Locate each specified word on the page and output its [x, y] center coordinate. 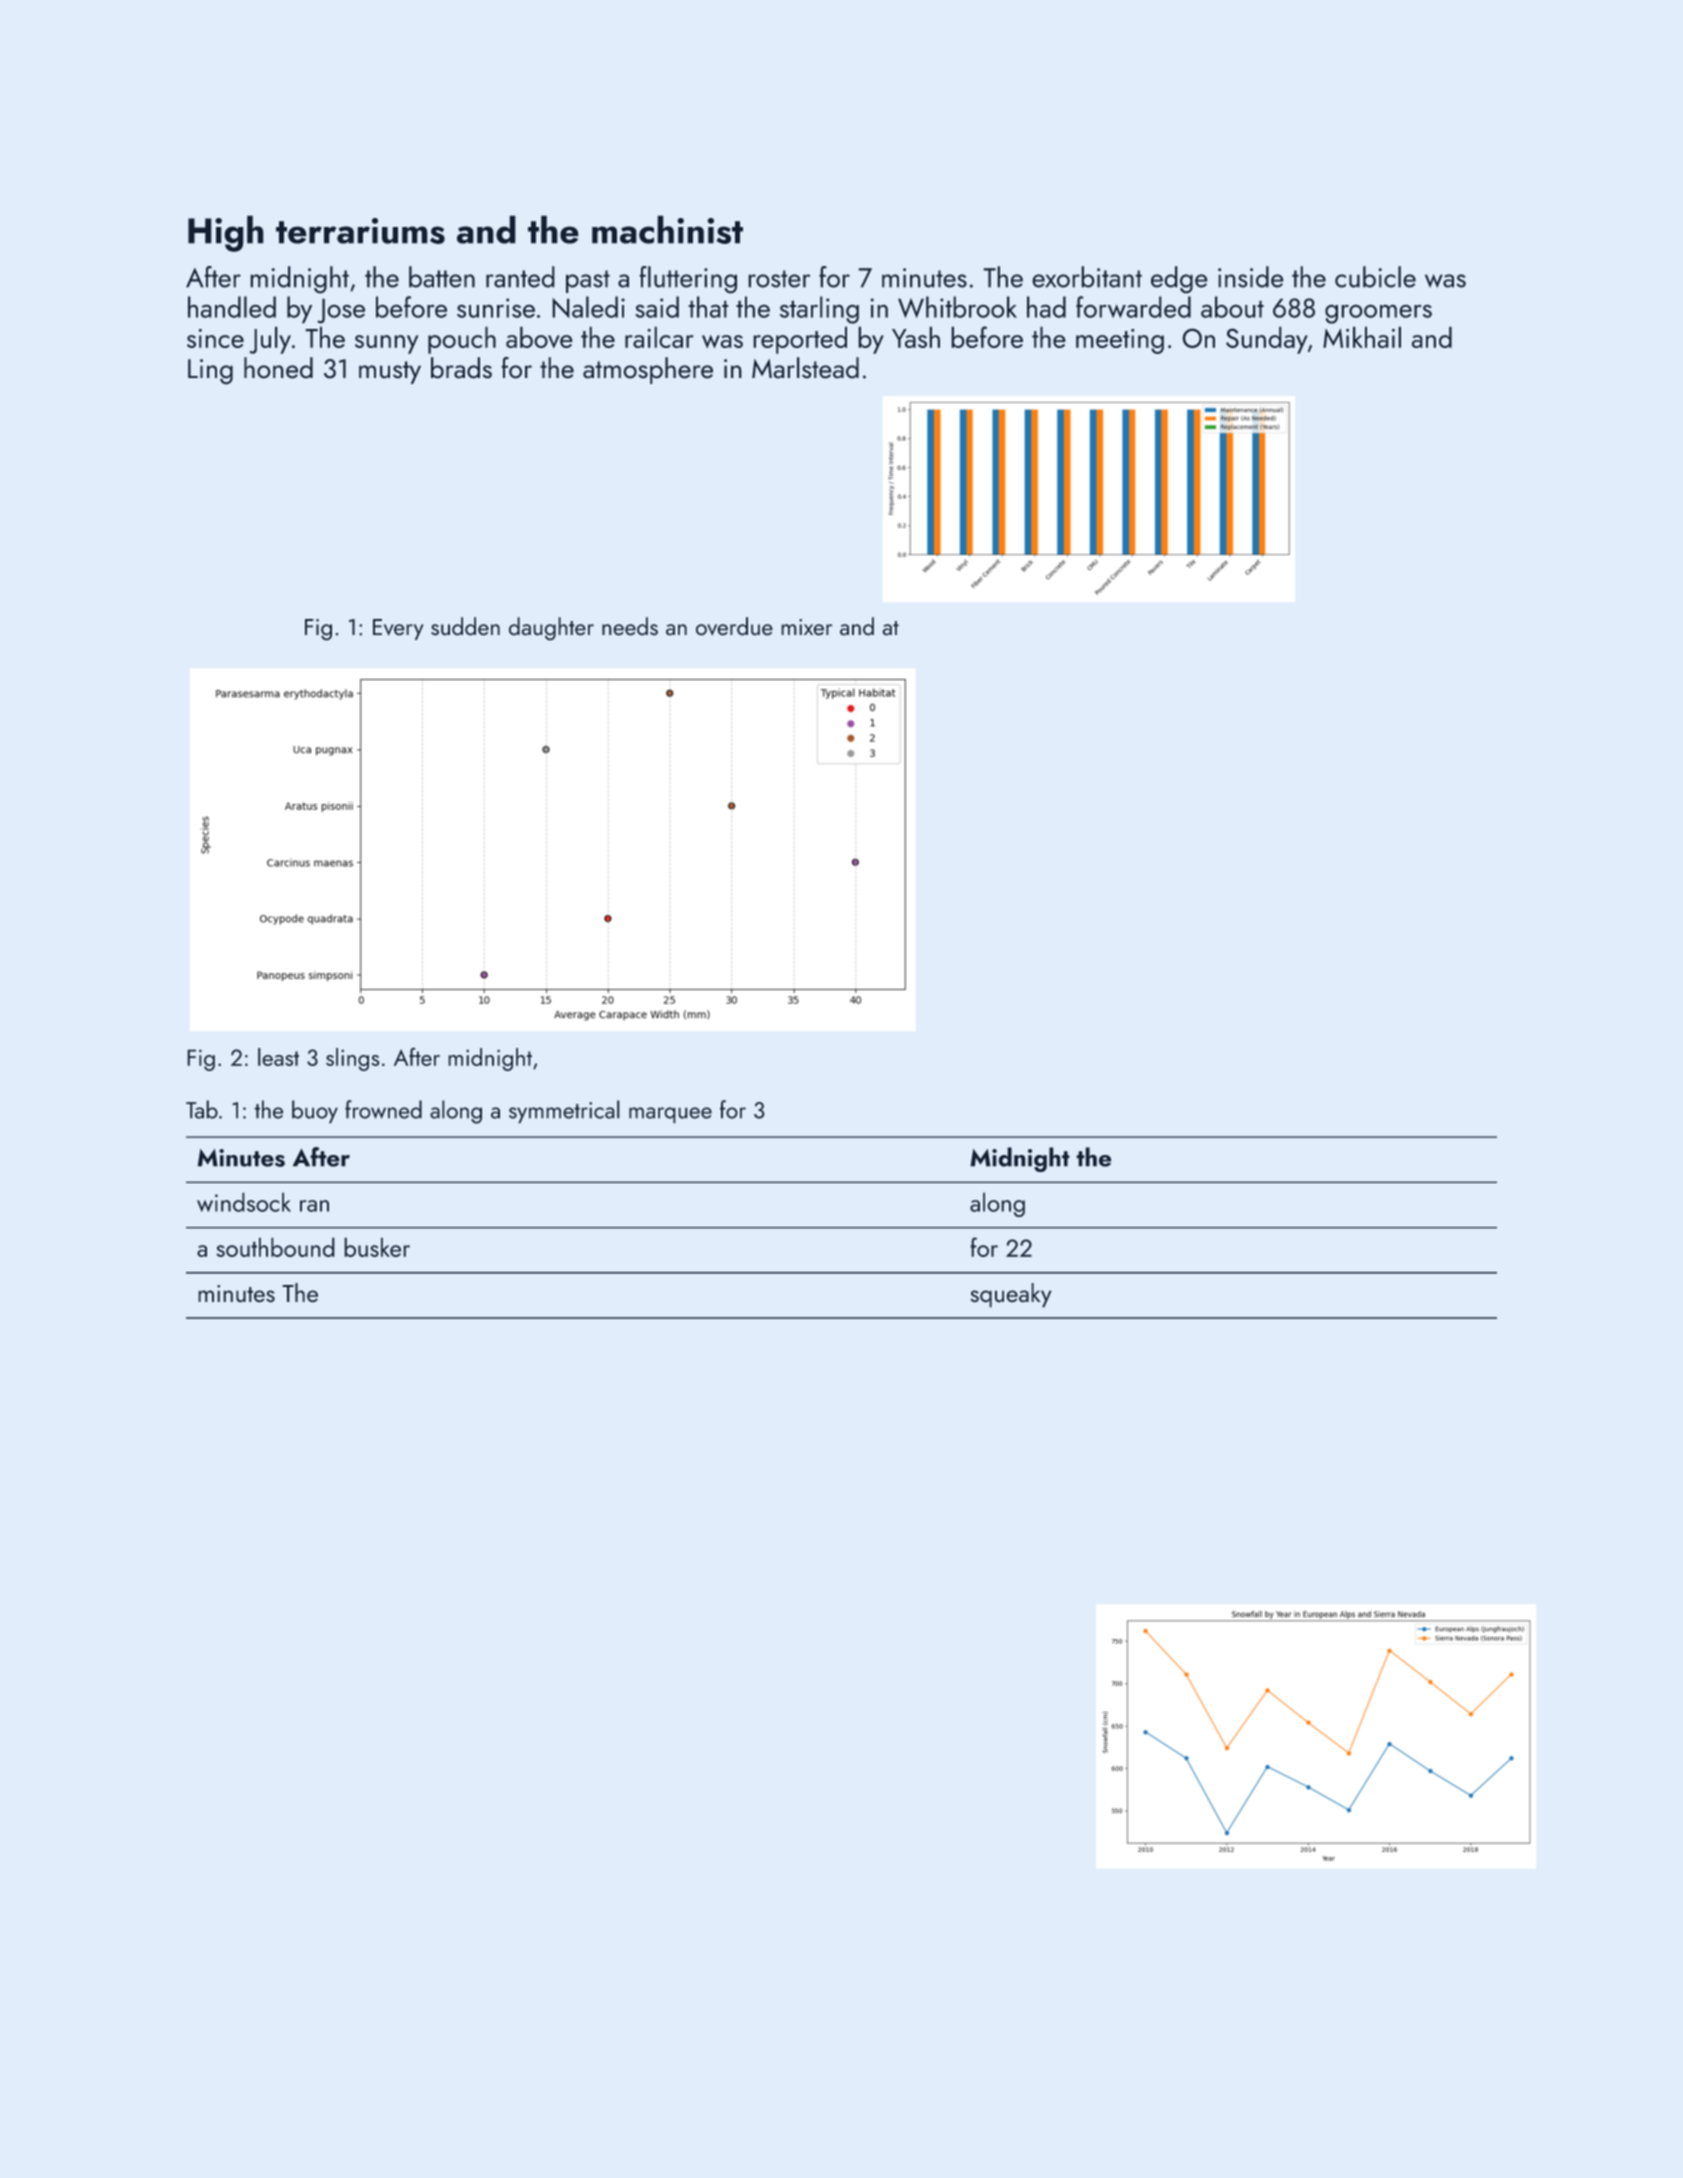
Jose [341, 311]
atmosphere [648, 370]
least [278, 1057]
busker [377, 1247]
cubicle [1375, 277]
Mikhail [1362, 337]
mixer [806, 627]
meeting [1120, 341]
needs [630, 626]
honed [278, 368]
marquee [670, 1115]
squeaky [1011, 1295]
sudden [465, 626]
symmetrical [564, 1112]
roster [779, 279]
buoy [315, 1112]
